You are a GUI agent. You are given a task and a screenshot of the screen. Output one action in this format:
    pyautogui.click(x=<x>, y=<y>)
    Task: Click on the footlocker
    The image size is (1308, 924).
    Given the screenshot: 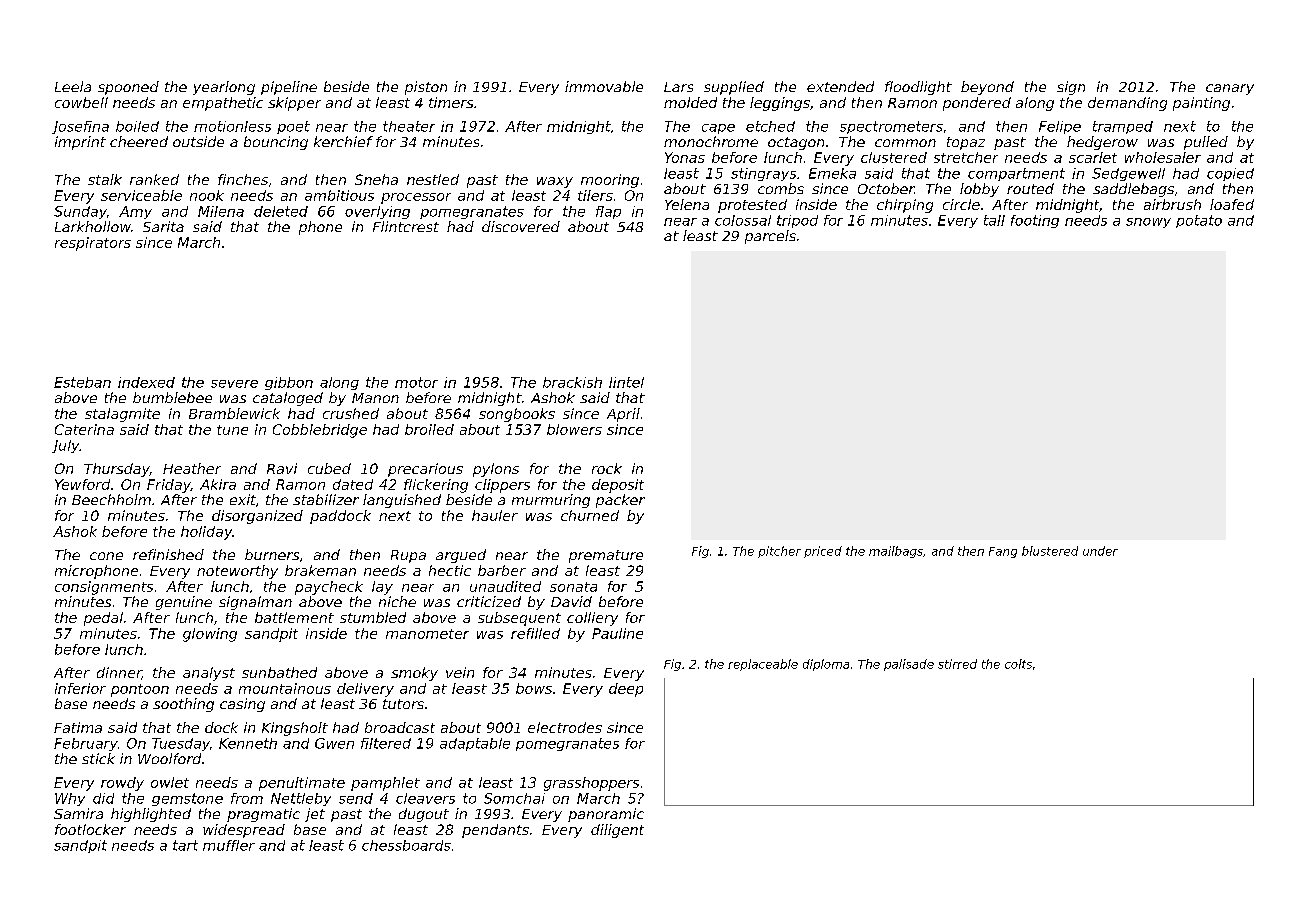 What is the action you would take?
    pyautogui.click(x=90, y=829)
